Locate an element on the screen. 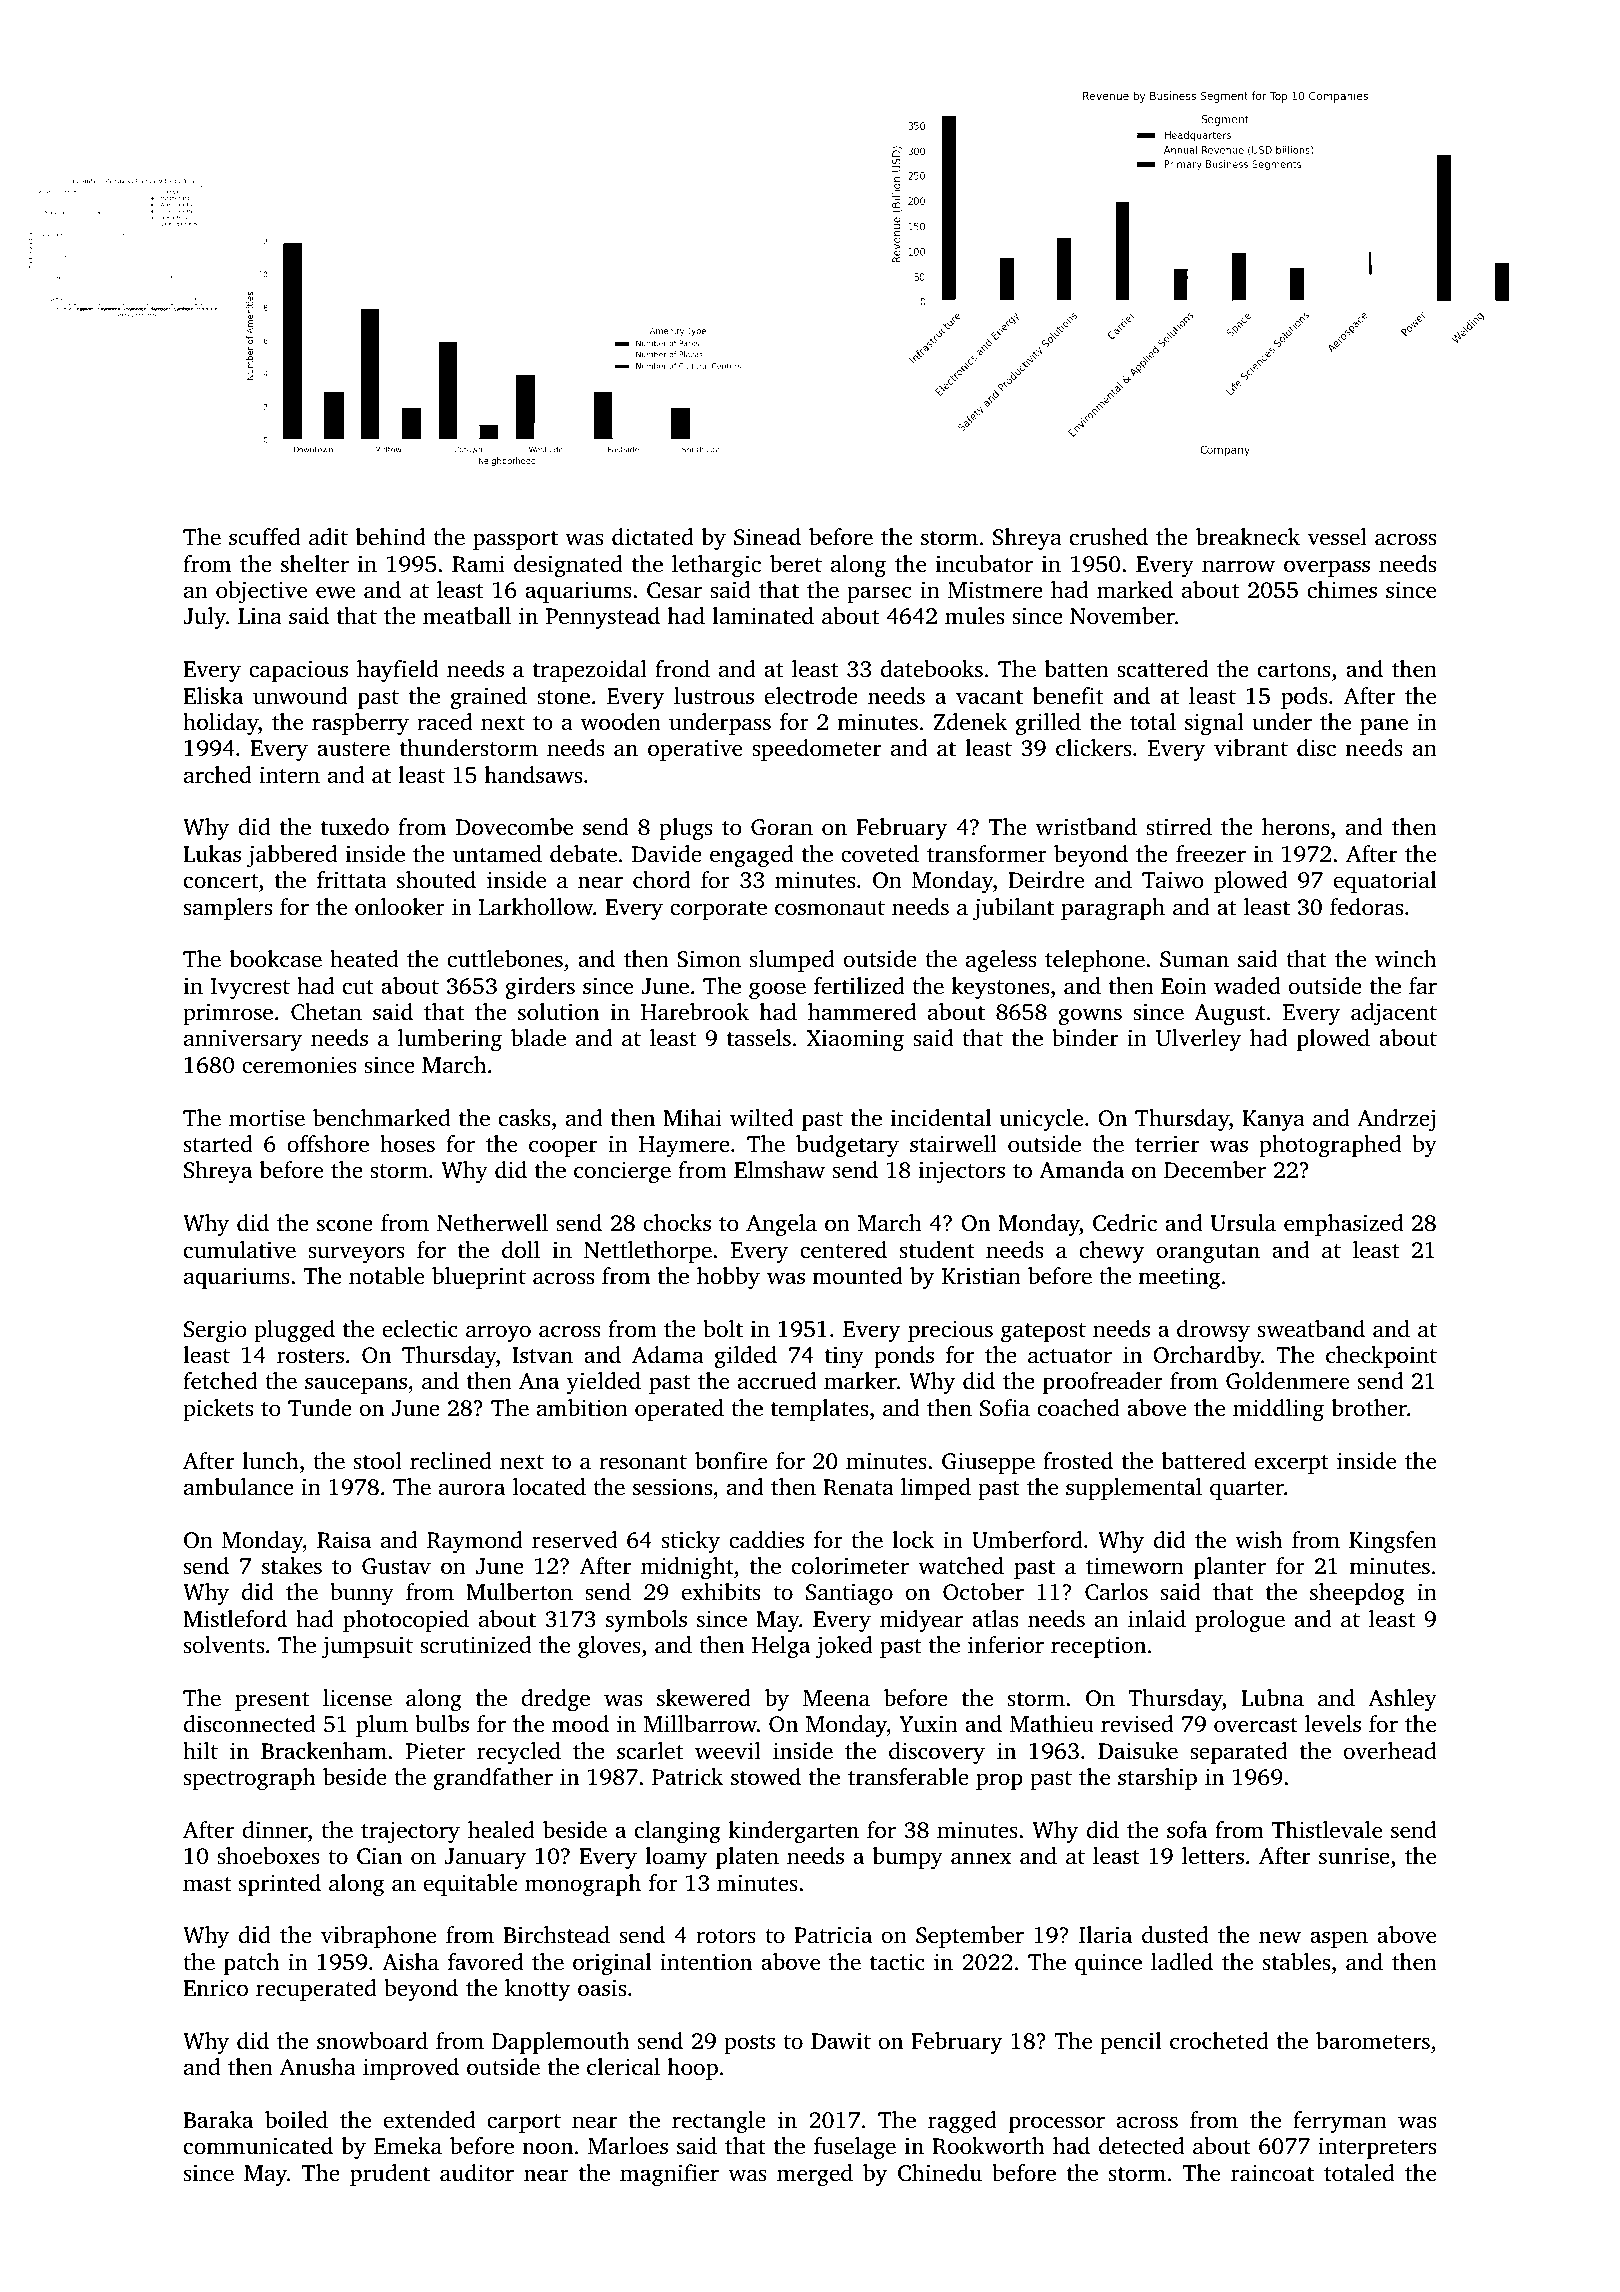  student is located at coordinates (937, 1250).
